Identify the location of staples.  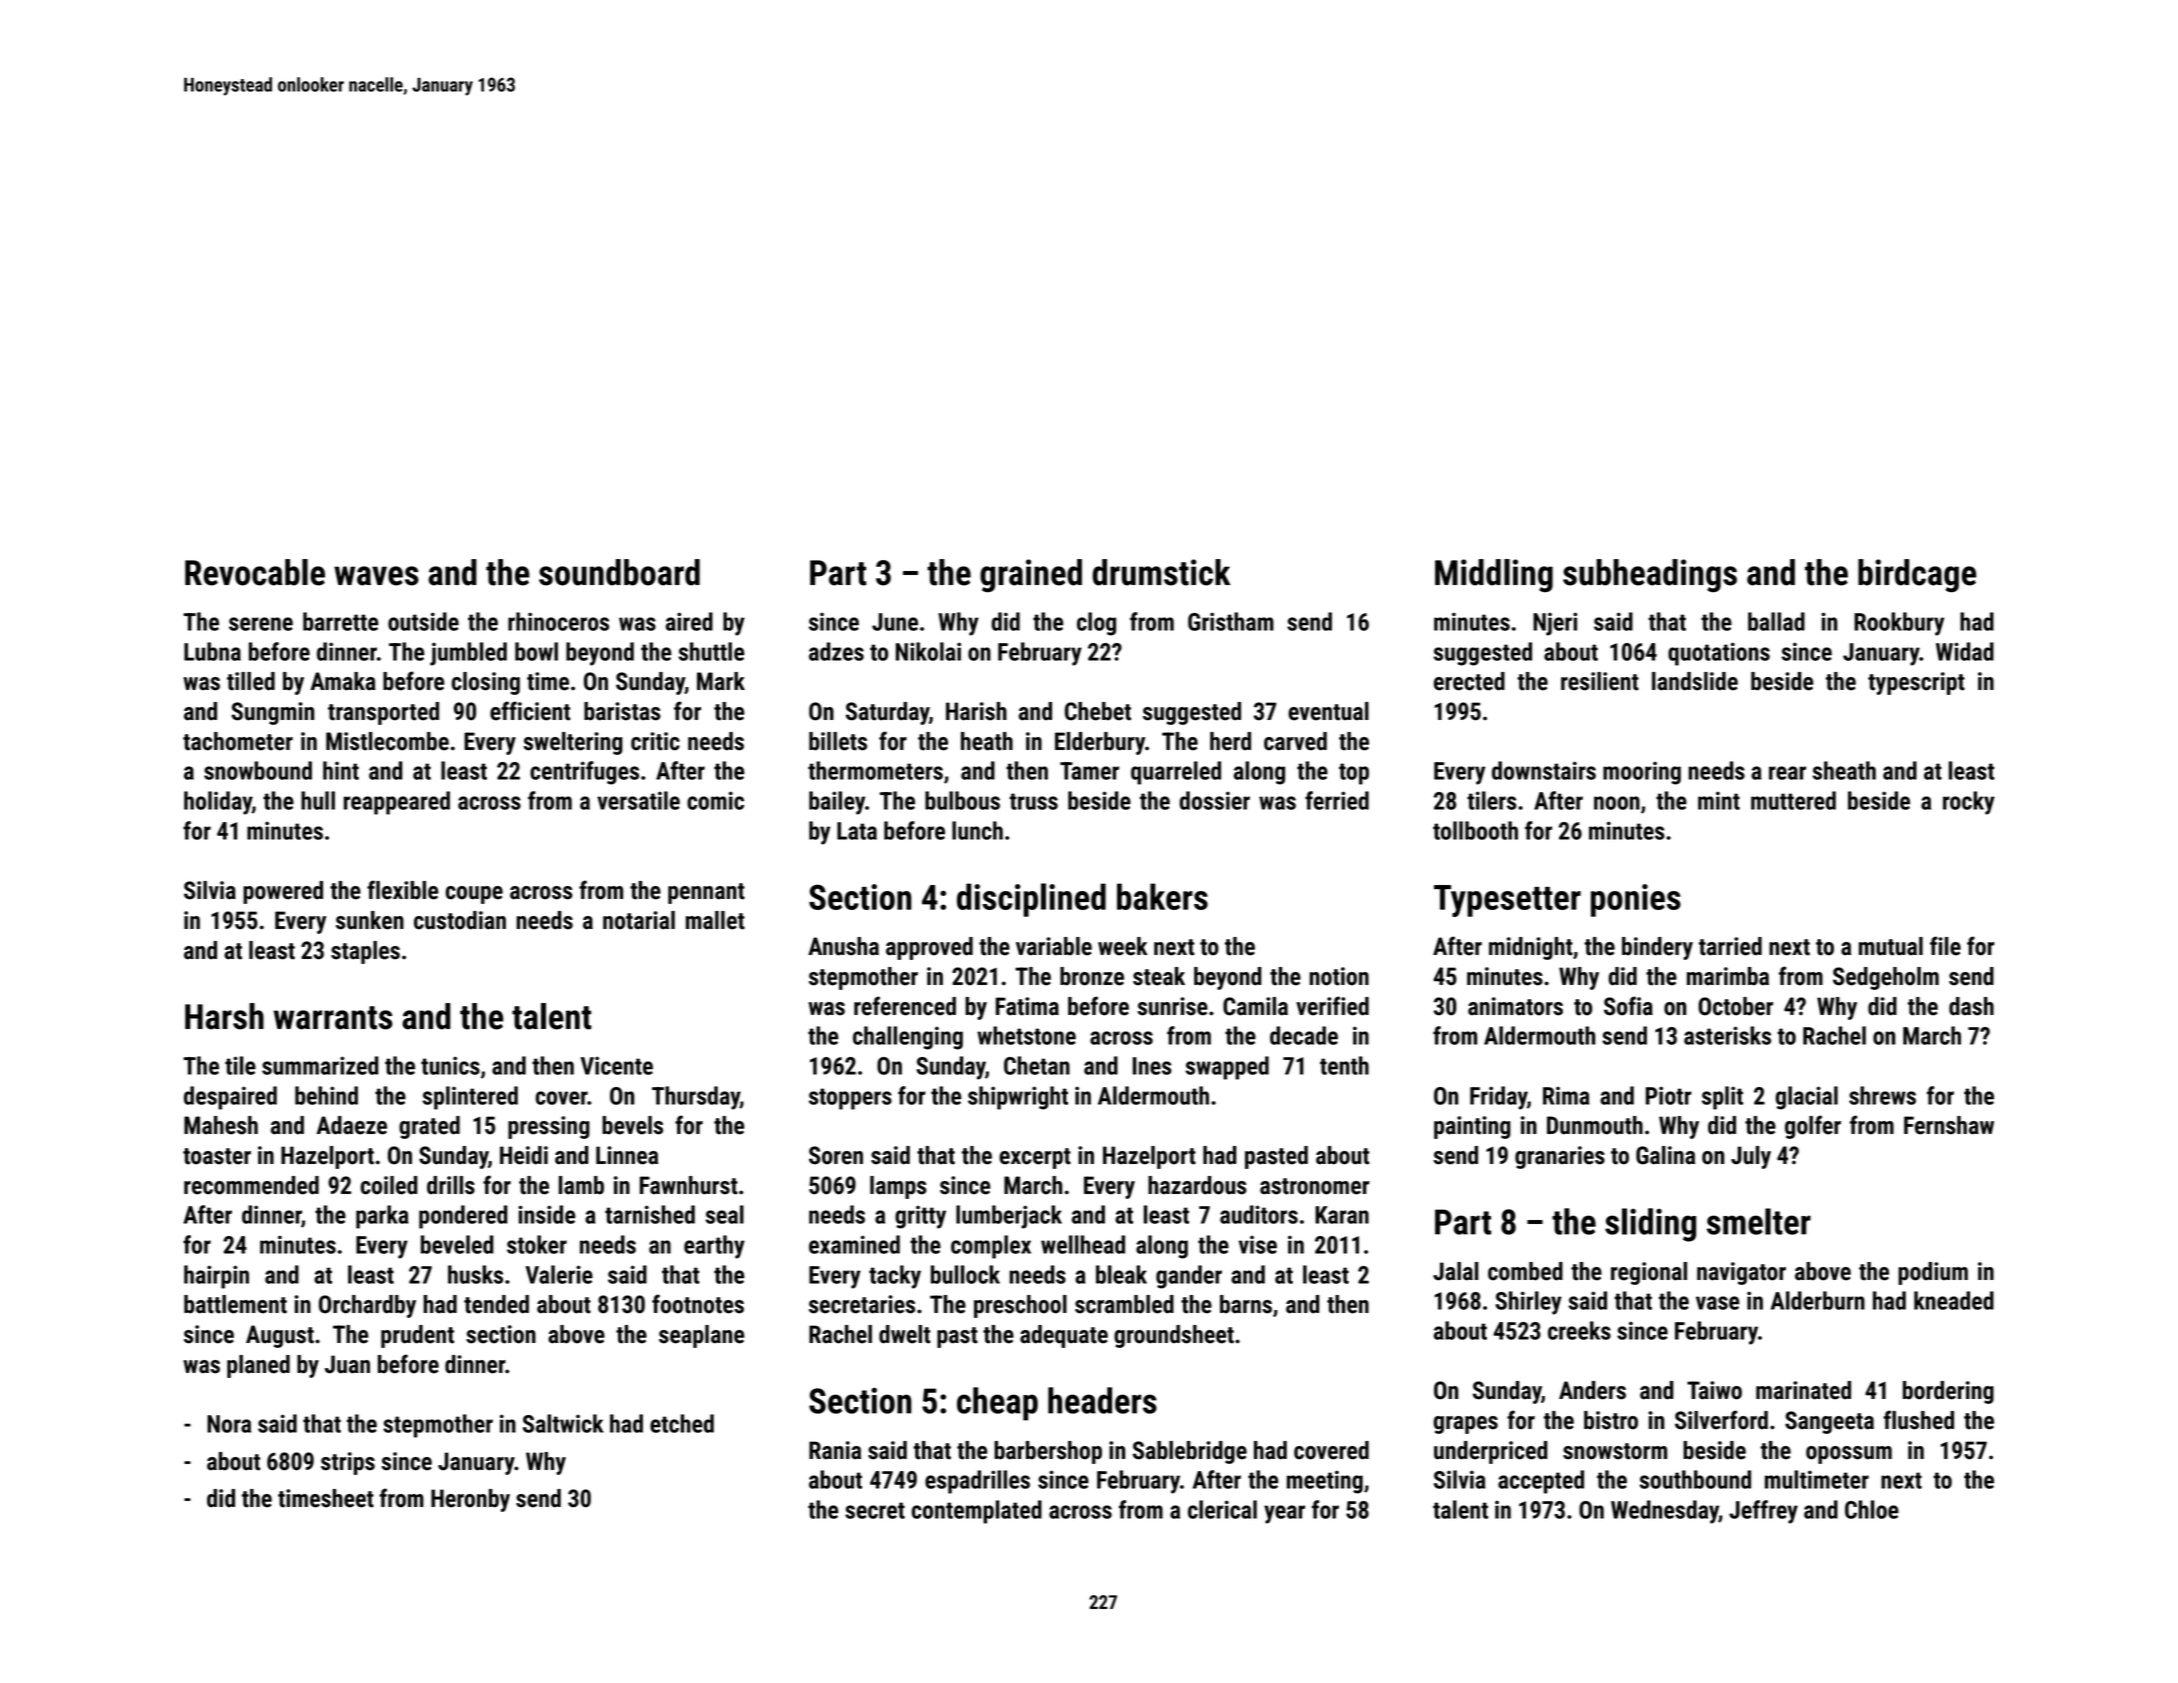
(365, 952).
